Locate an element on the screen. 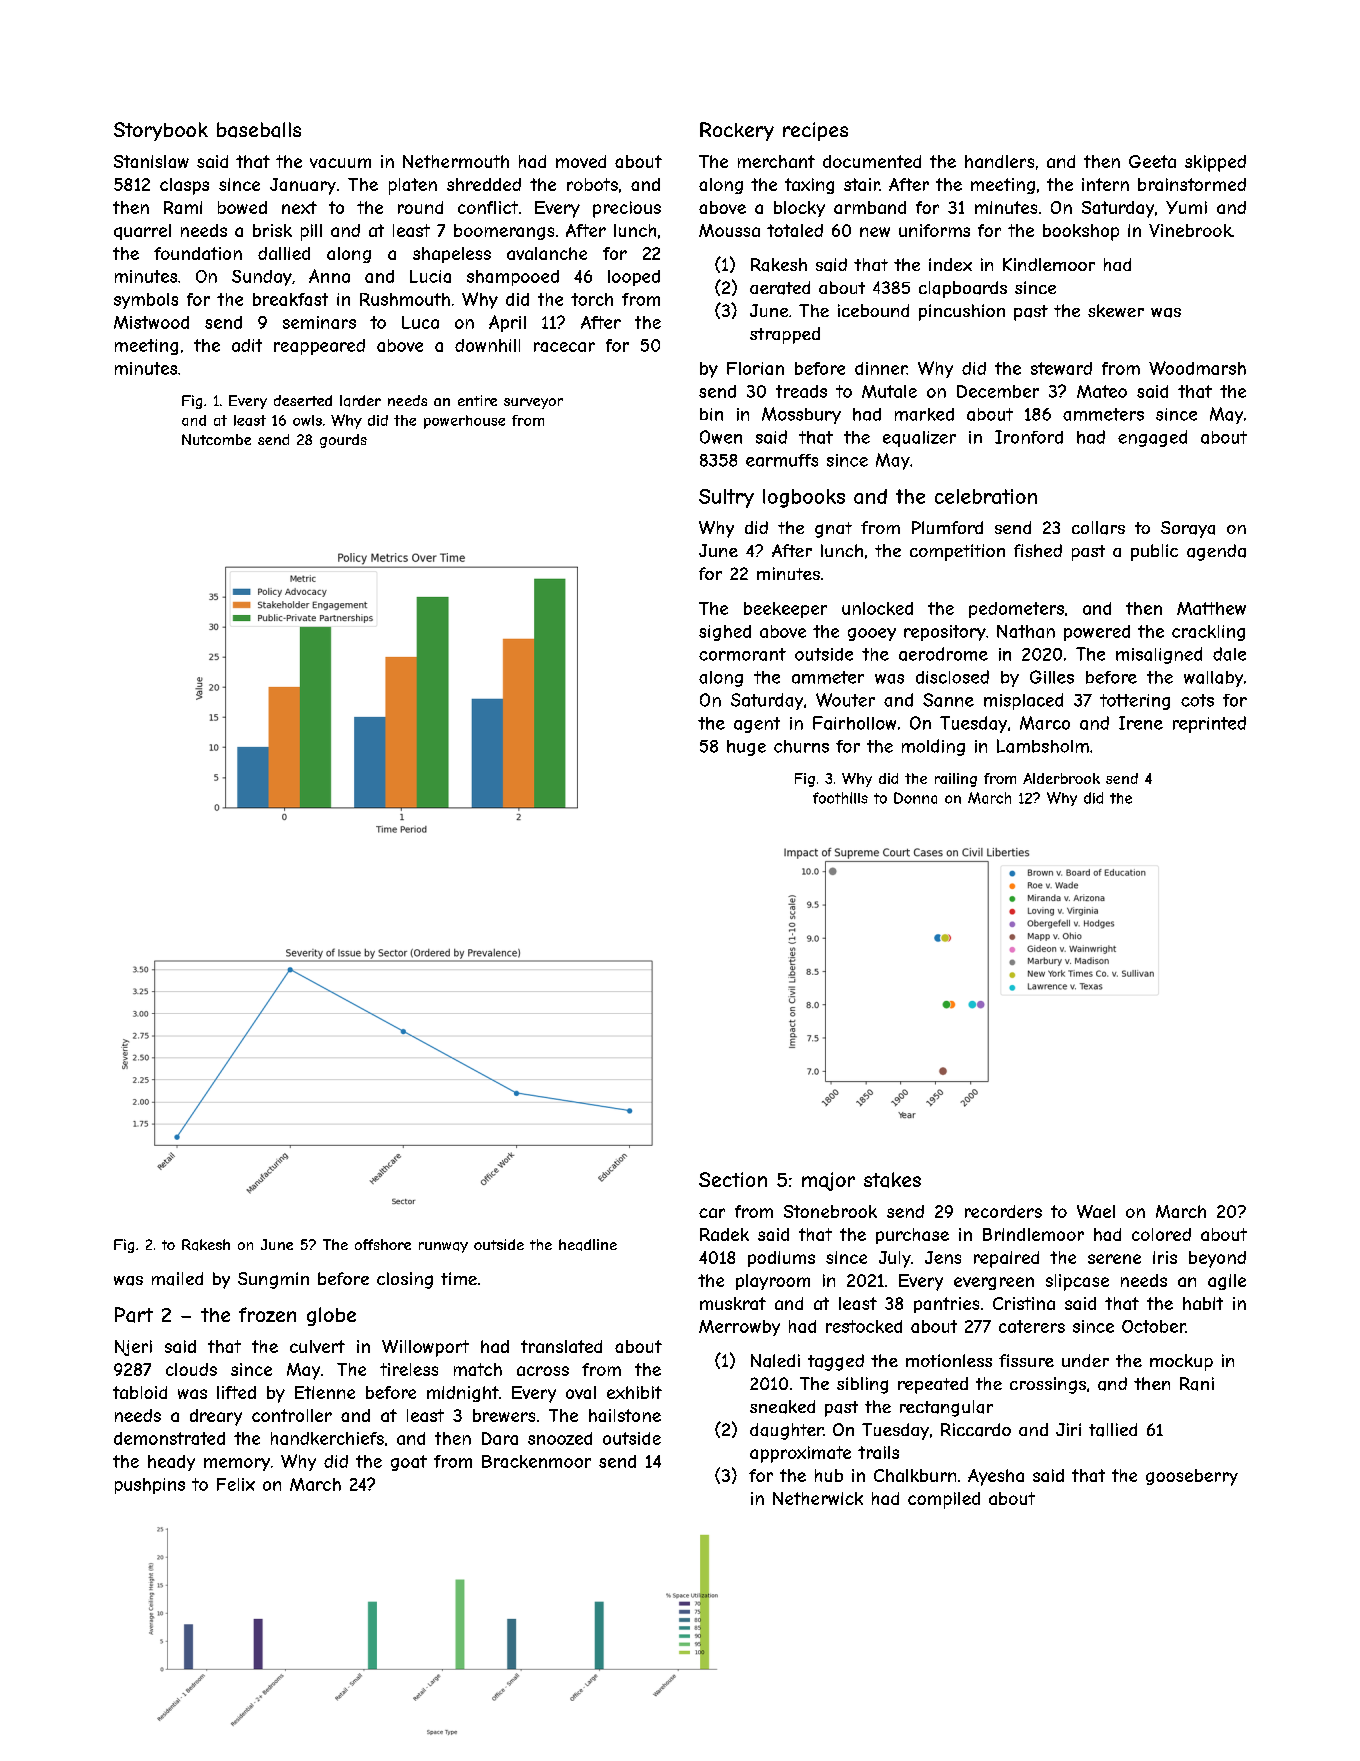 This screenshot has height=1761, width=1360. Storybook is located at coordinates (161, 131).
